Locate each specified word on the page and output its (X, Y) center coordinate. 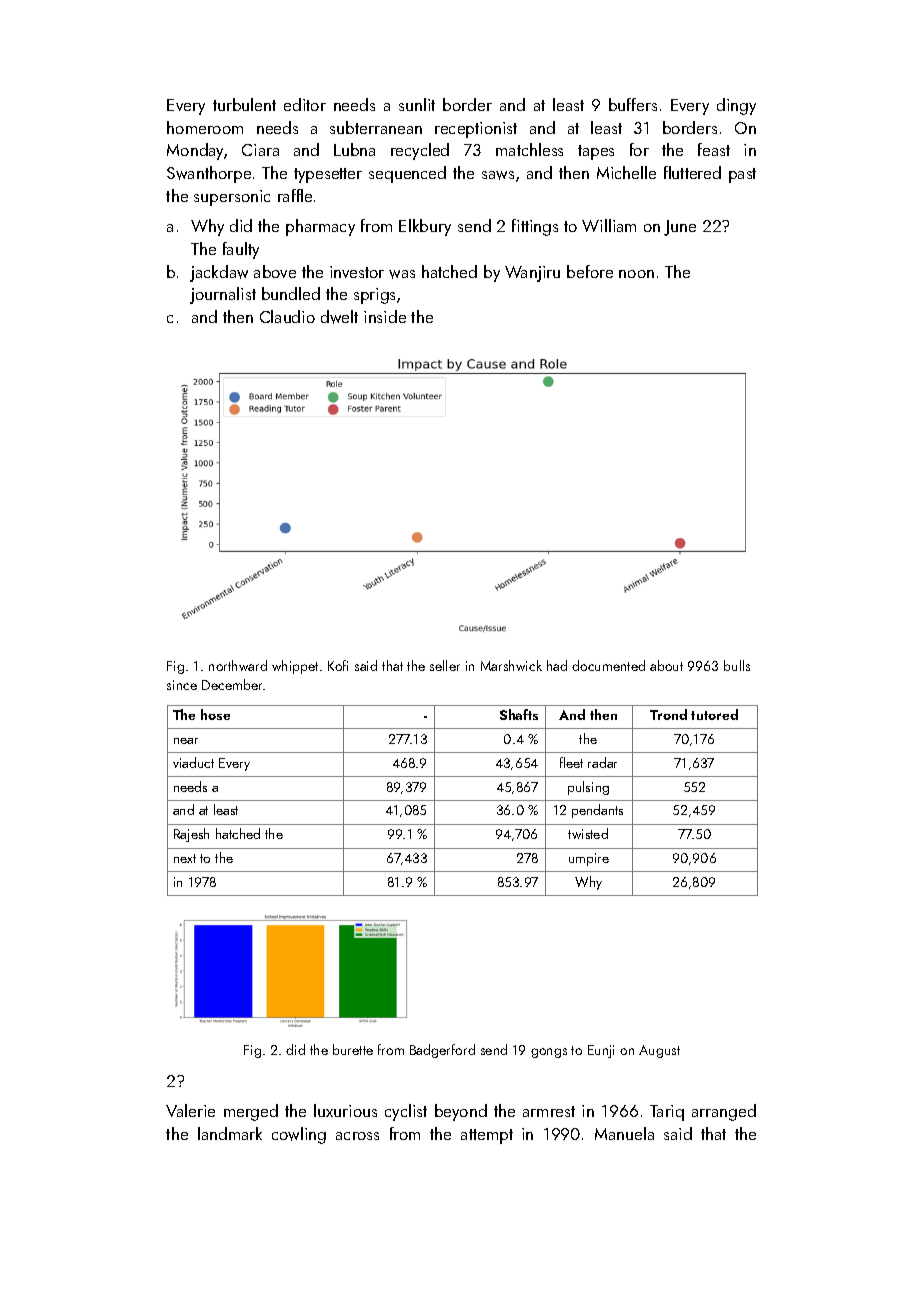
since (182, 685)
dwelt (339, 317)
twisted (588, 833)
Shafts (519, 714)
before (590, 271)
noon (636, 274)
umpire (589, 859)
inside (385, 316)
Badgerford (442, 1051)
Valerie (190, 1110)
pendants (597, 811)
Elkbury (425, 227)
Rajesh (191, 835)
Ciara (260, 150)
